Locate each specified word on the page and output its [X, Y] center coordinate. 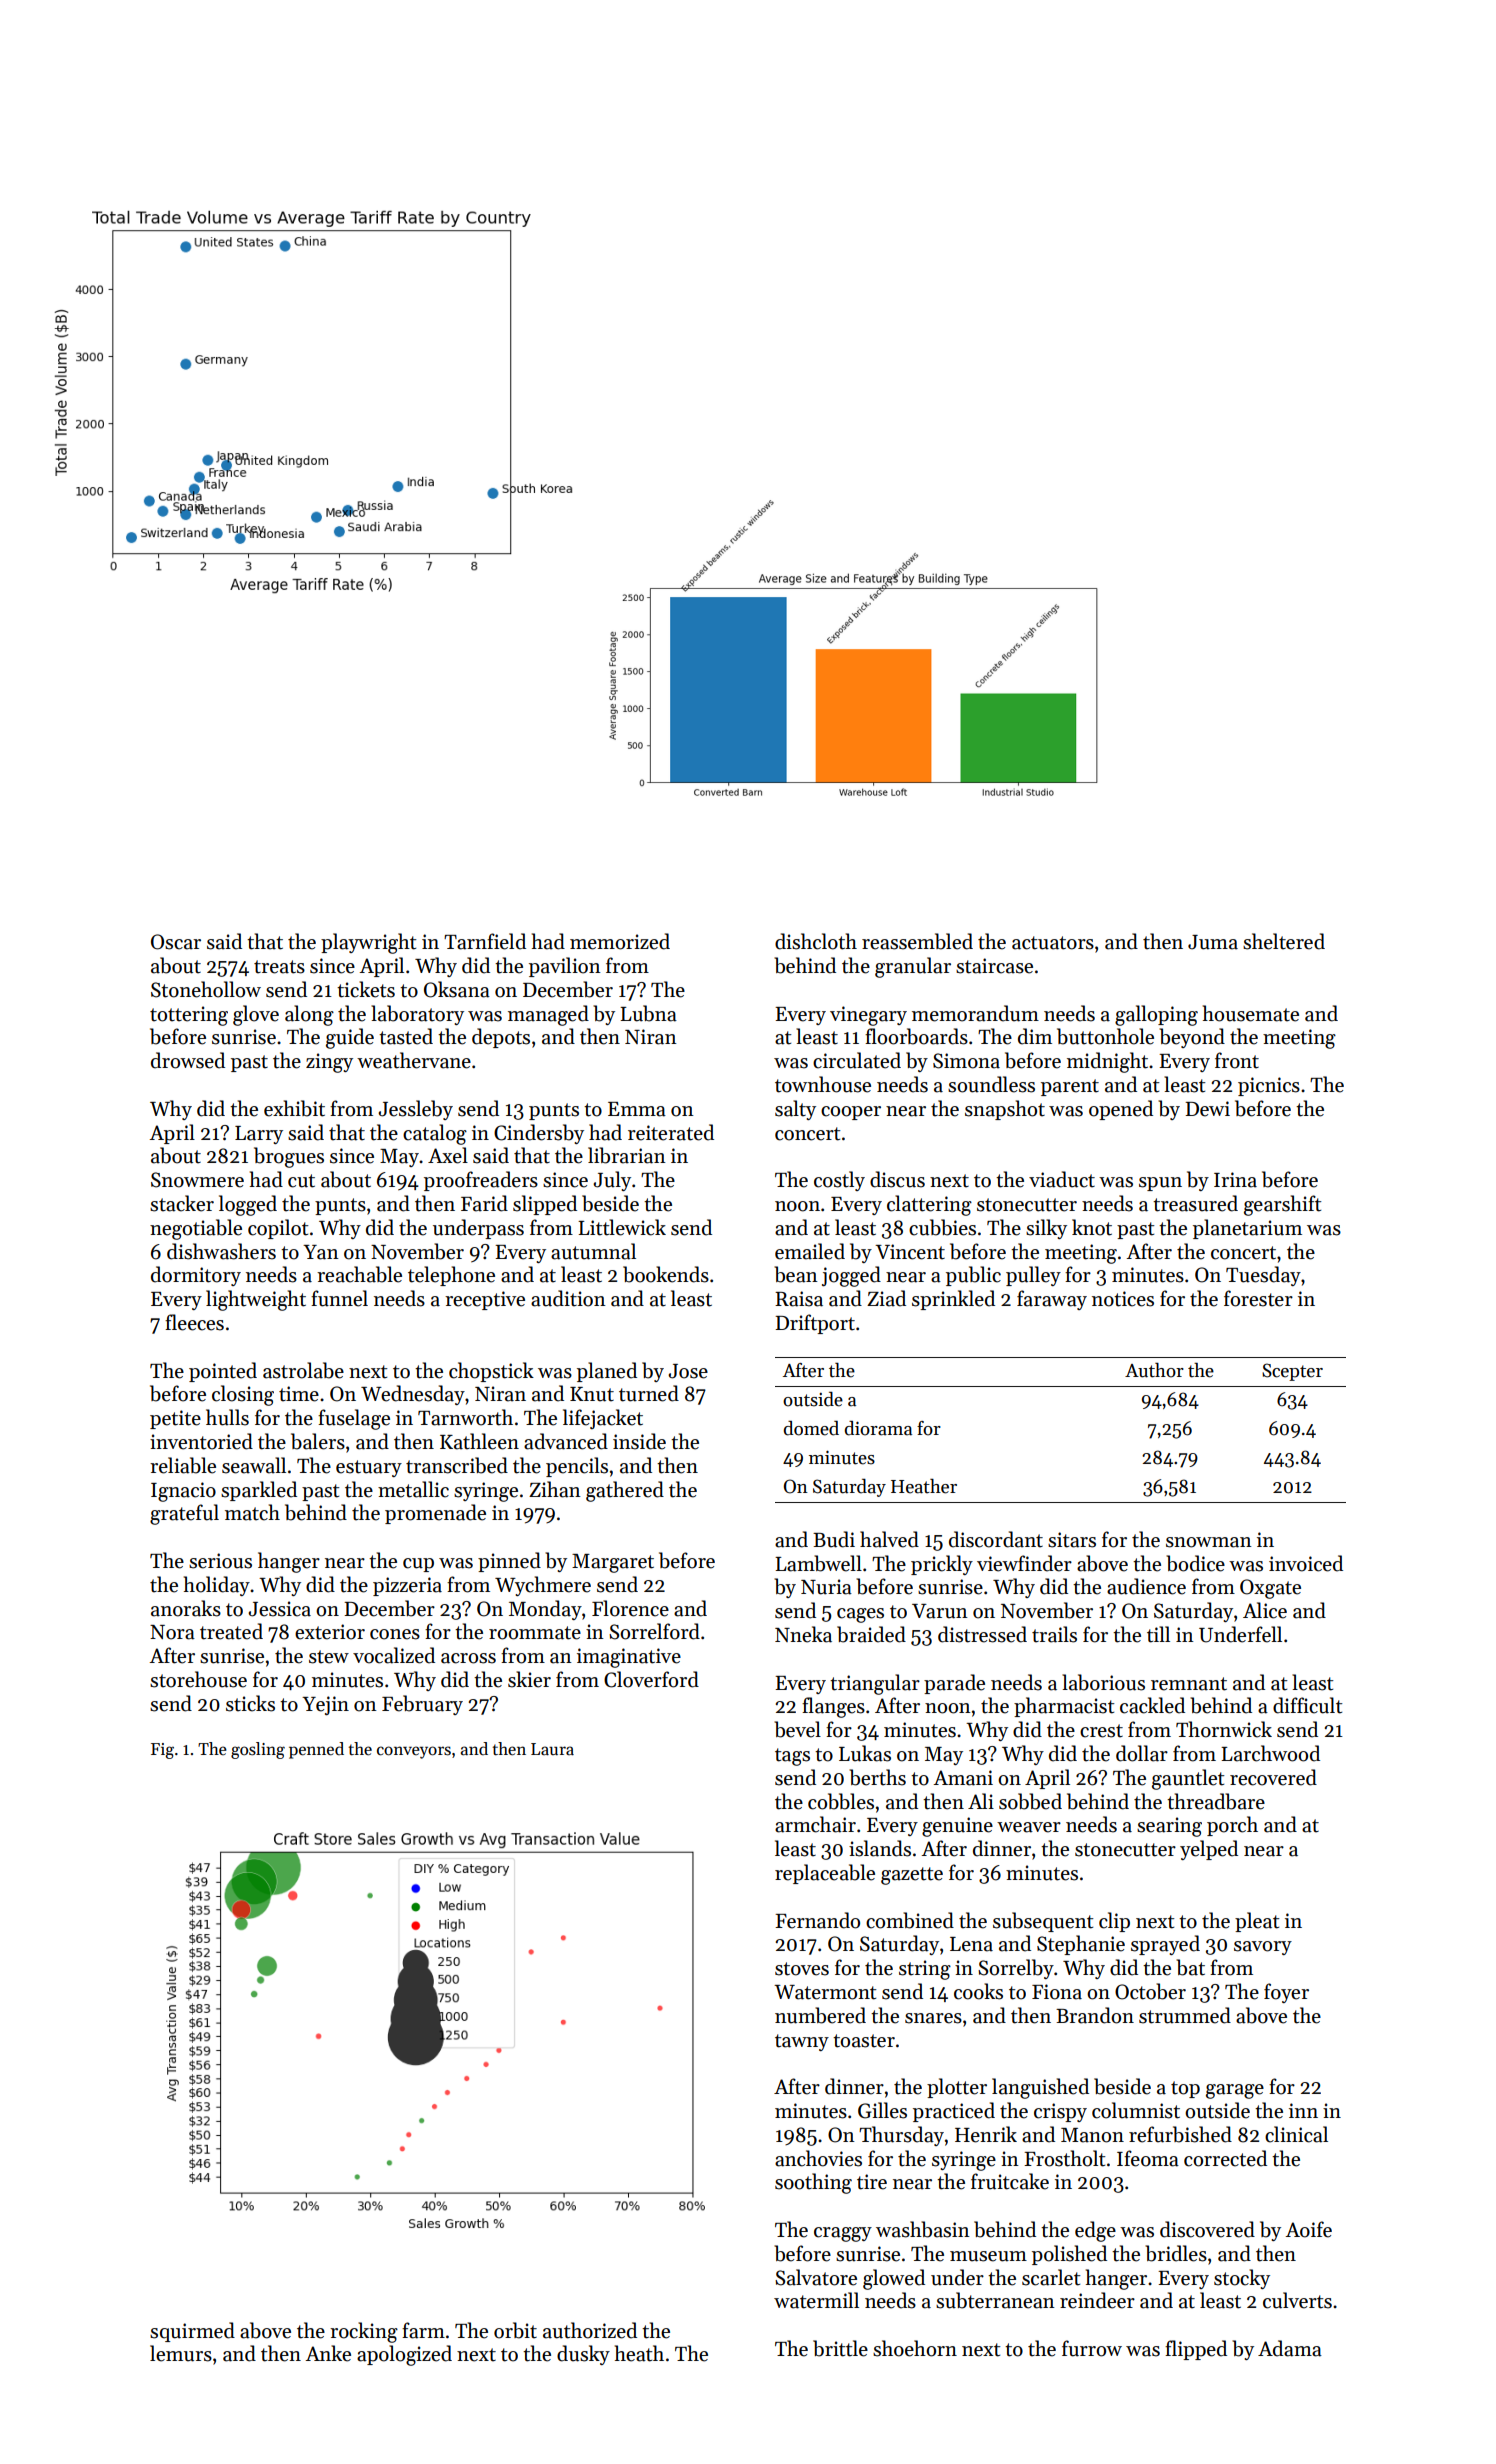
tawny [802, 2042]
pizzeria [407, 1586]
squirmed [192, 2332]
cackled [1152, 1705]
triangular [875, 1684]
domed [811, 1428]
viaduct [1062, 1179]
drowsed [188, 1060]
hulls [227, 1417]
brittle [840, 2348]
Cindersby [539, 1134]
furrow [1092, 2348]
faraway [1052, 1300]
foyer [1286, 1993]
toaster [864, 2041]
